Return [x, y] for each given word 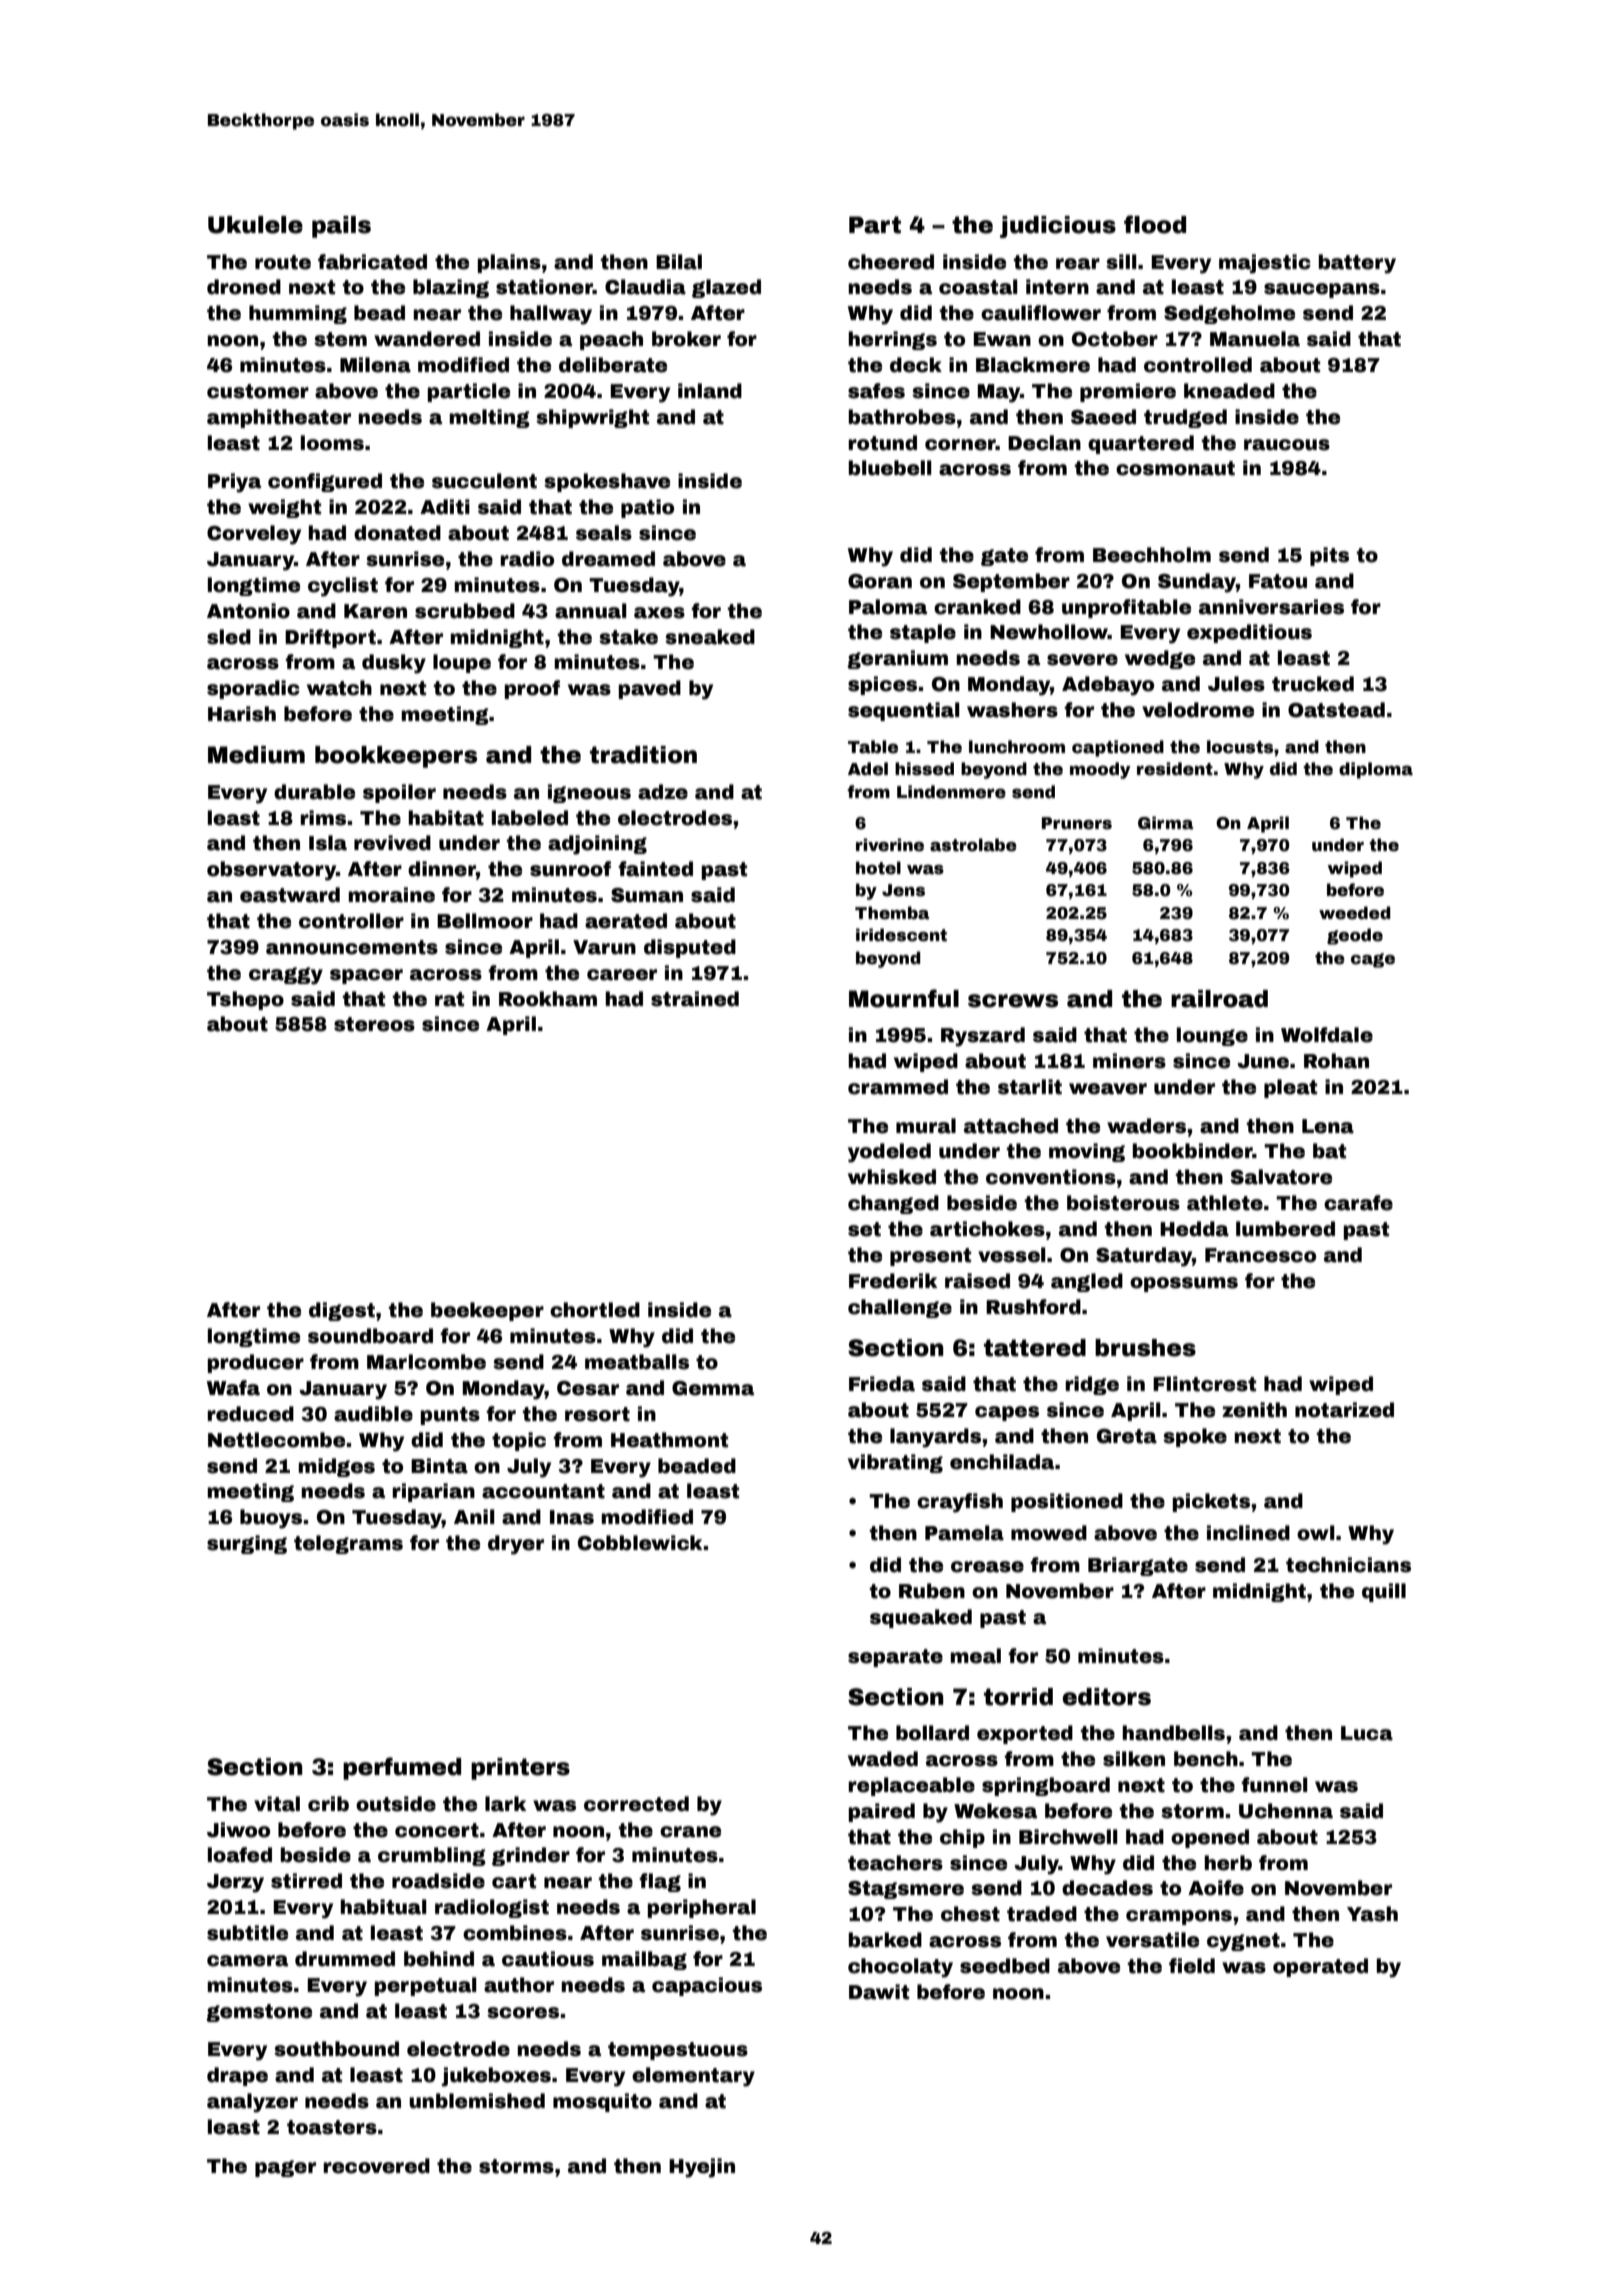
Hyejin [702, 2168]
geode [1355, 936]
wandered [427, 339]
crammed [898, 1087]
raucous [1287, 445]
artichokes [987, 1229]
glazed [726, 288]
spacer [366, 976]
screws [1013, 1001]
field [1192, 1966]
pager [285, 2168]
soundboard [370, 1336]
